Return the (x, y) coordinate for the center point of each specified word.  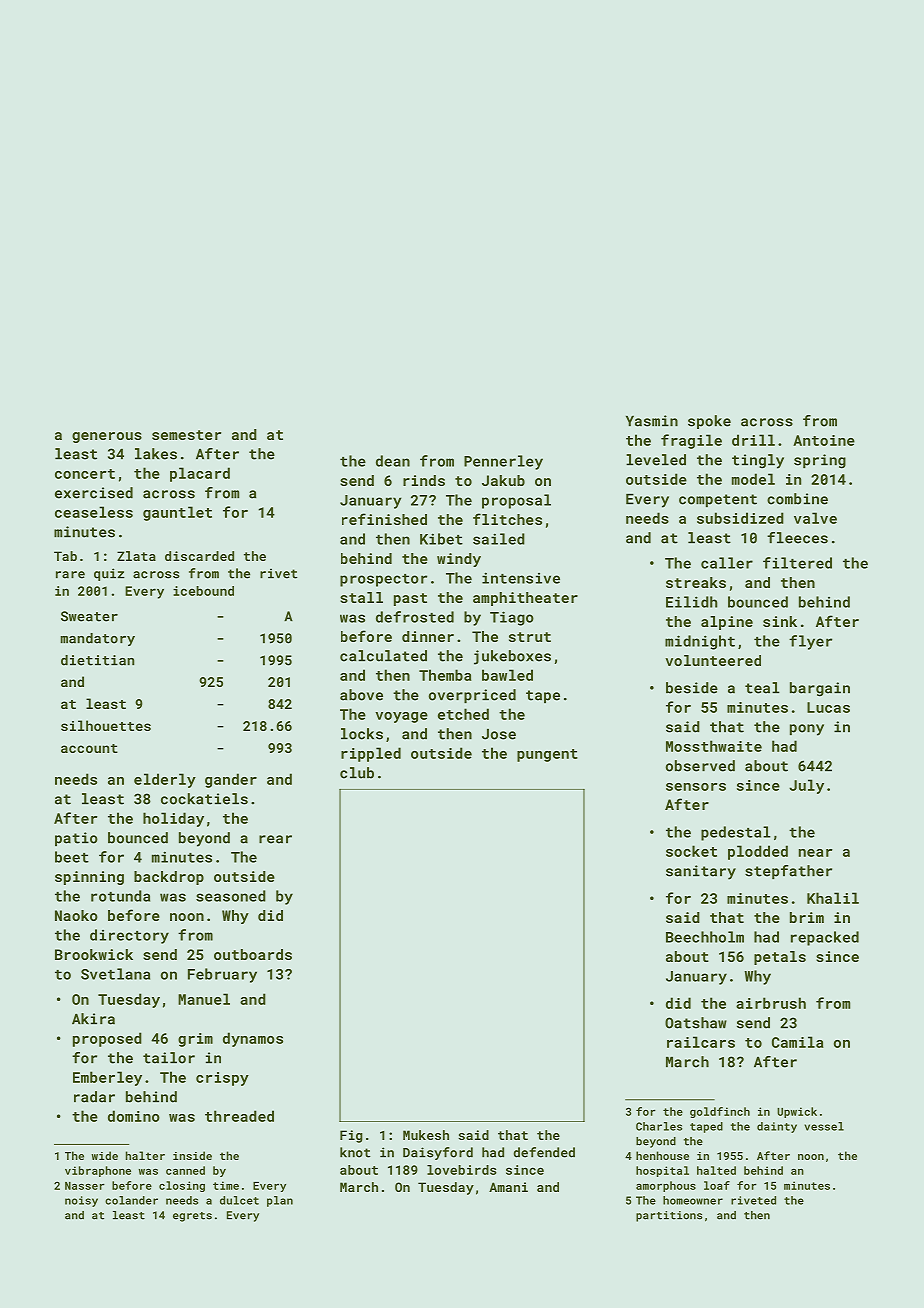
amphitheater (525, 599)
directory (129, 936)
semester (186, 435)
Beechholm (705, 937)
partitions (669, 1216)
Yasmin (652, 421)
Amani (508, 1187)
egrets (192, 1217)
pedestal (736, 833)
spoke (709, 422)
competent (718, 500)
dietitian (97, 660)
